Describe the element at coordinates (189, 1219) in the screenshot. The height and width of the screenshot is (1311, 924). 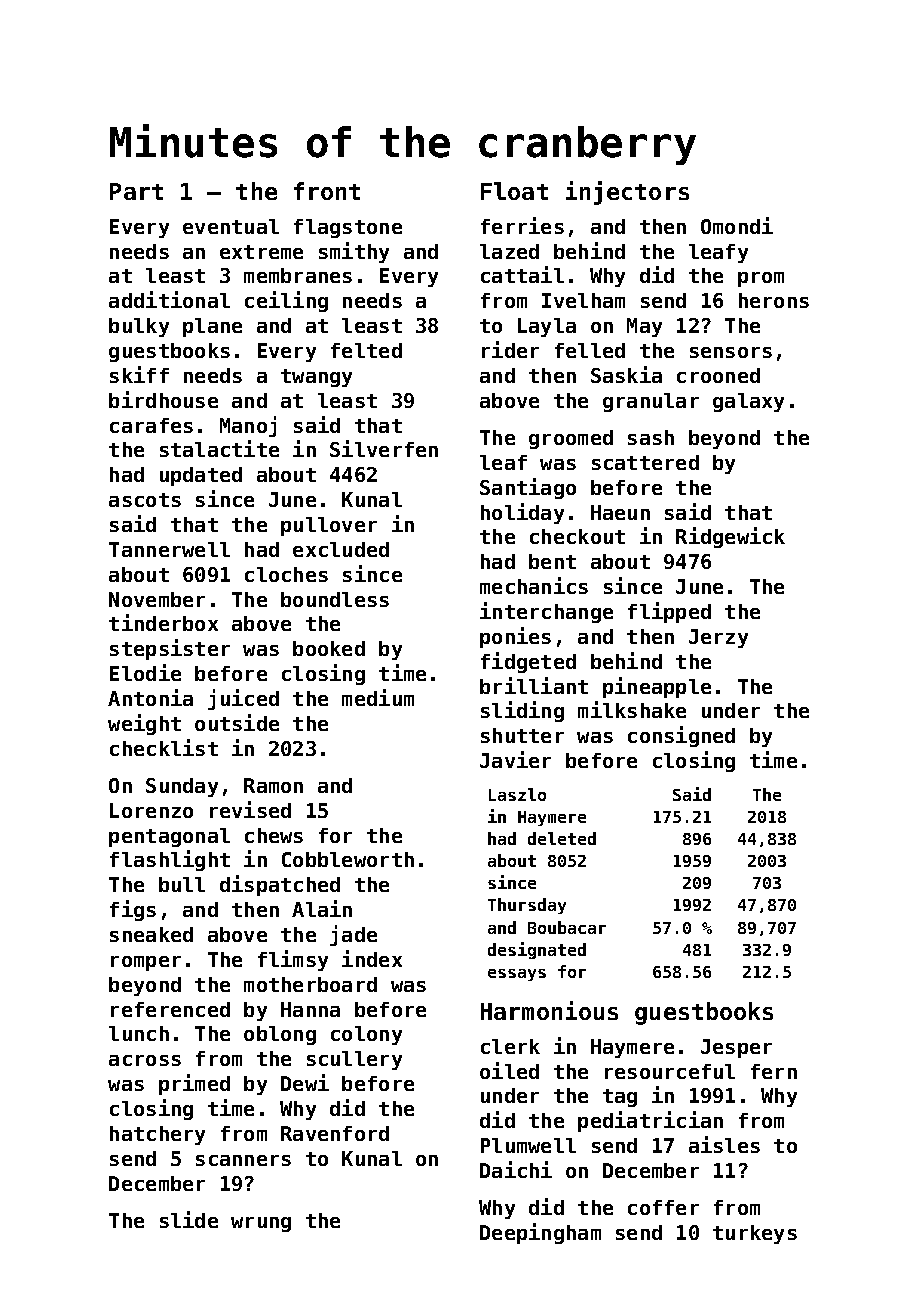
I see `slide` at that location.
